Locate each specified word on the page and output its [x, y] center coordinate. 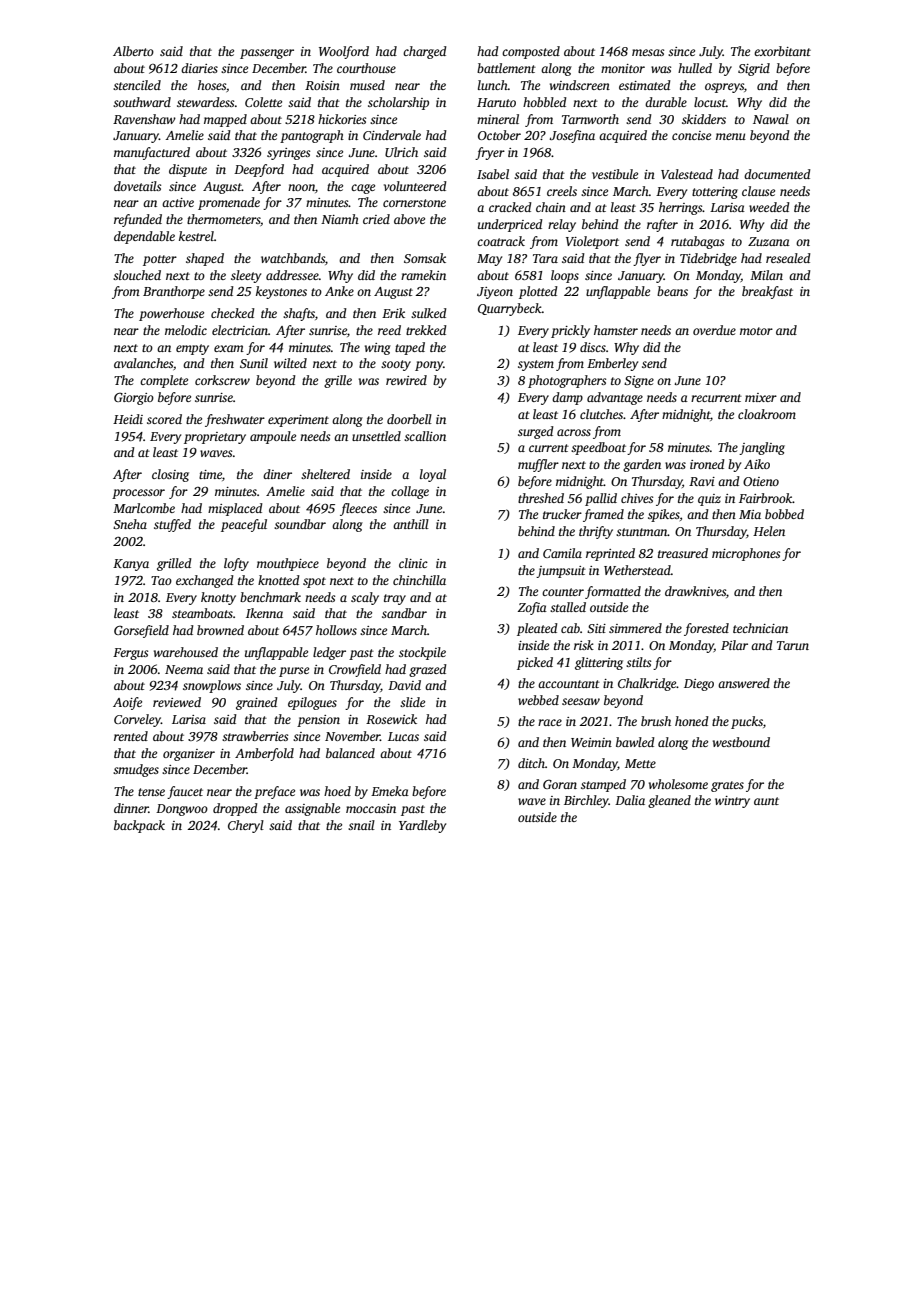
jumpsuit [561, 572]
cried [376, 219]
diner [277, 474]
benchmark [270, 597]
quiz [709, 500]
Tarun [793, 645]
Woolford [344, 52]
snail [361, 825]
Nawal [771, 119]
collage [410, 492]
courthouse [366, 68]
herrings [681, 208]
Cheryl [246, 826]
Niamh [340, 219]
